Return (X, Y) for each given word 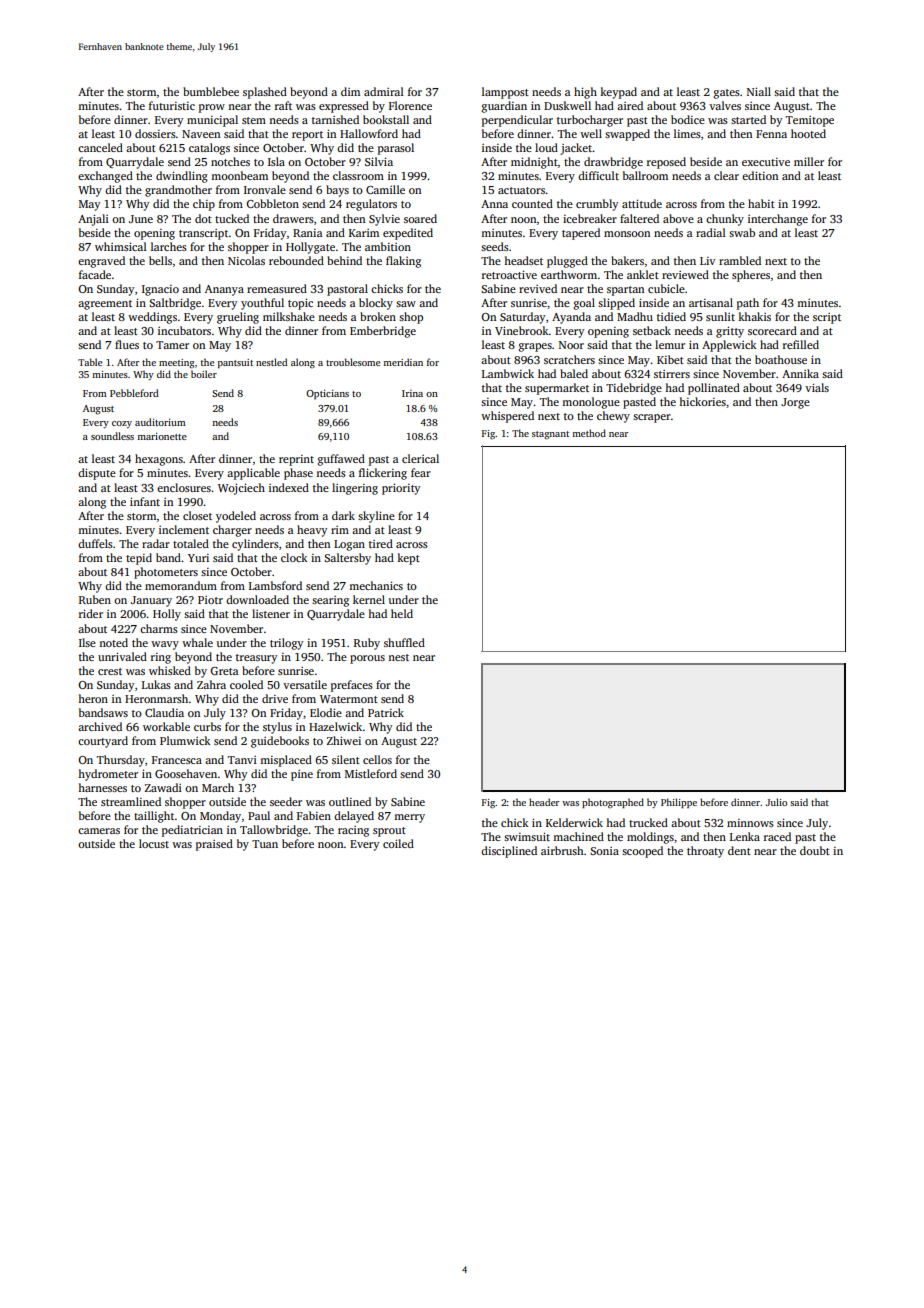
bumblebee (211, 91)
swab (742, 232)
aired (630, 105)
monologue (591, 403)
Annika (800, 373)
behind (344, 260)
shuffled (404, 642)
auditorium (160, 422)
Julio (776, 802)
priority (401, 489)
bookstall (386, 119)
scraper (652, 418)
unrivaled (122, 656)
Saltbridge (175, 304)
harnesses (102, 787)
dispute (97, 474)
